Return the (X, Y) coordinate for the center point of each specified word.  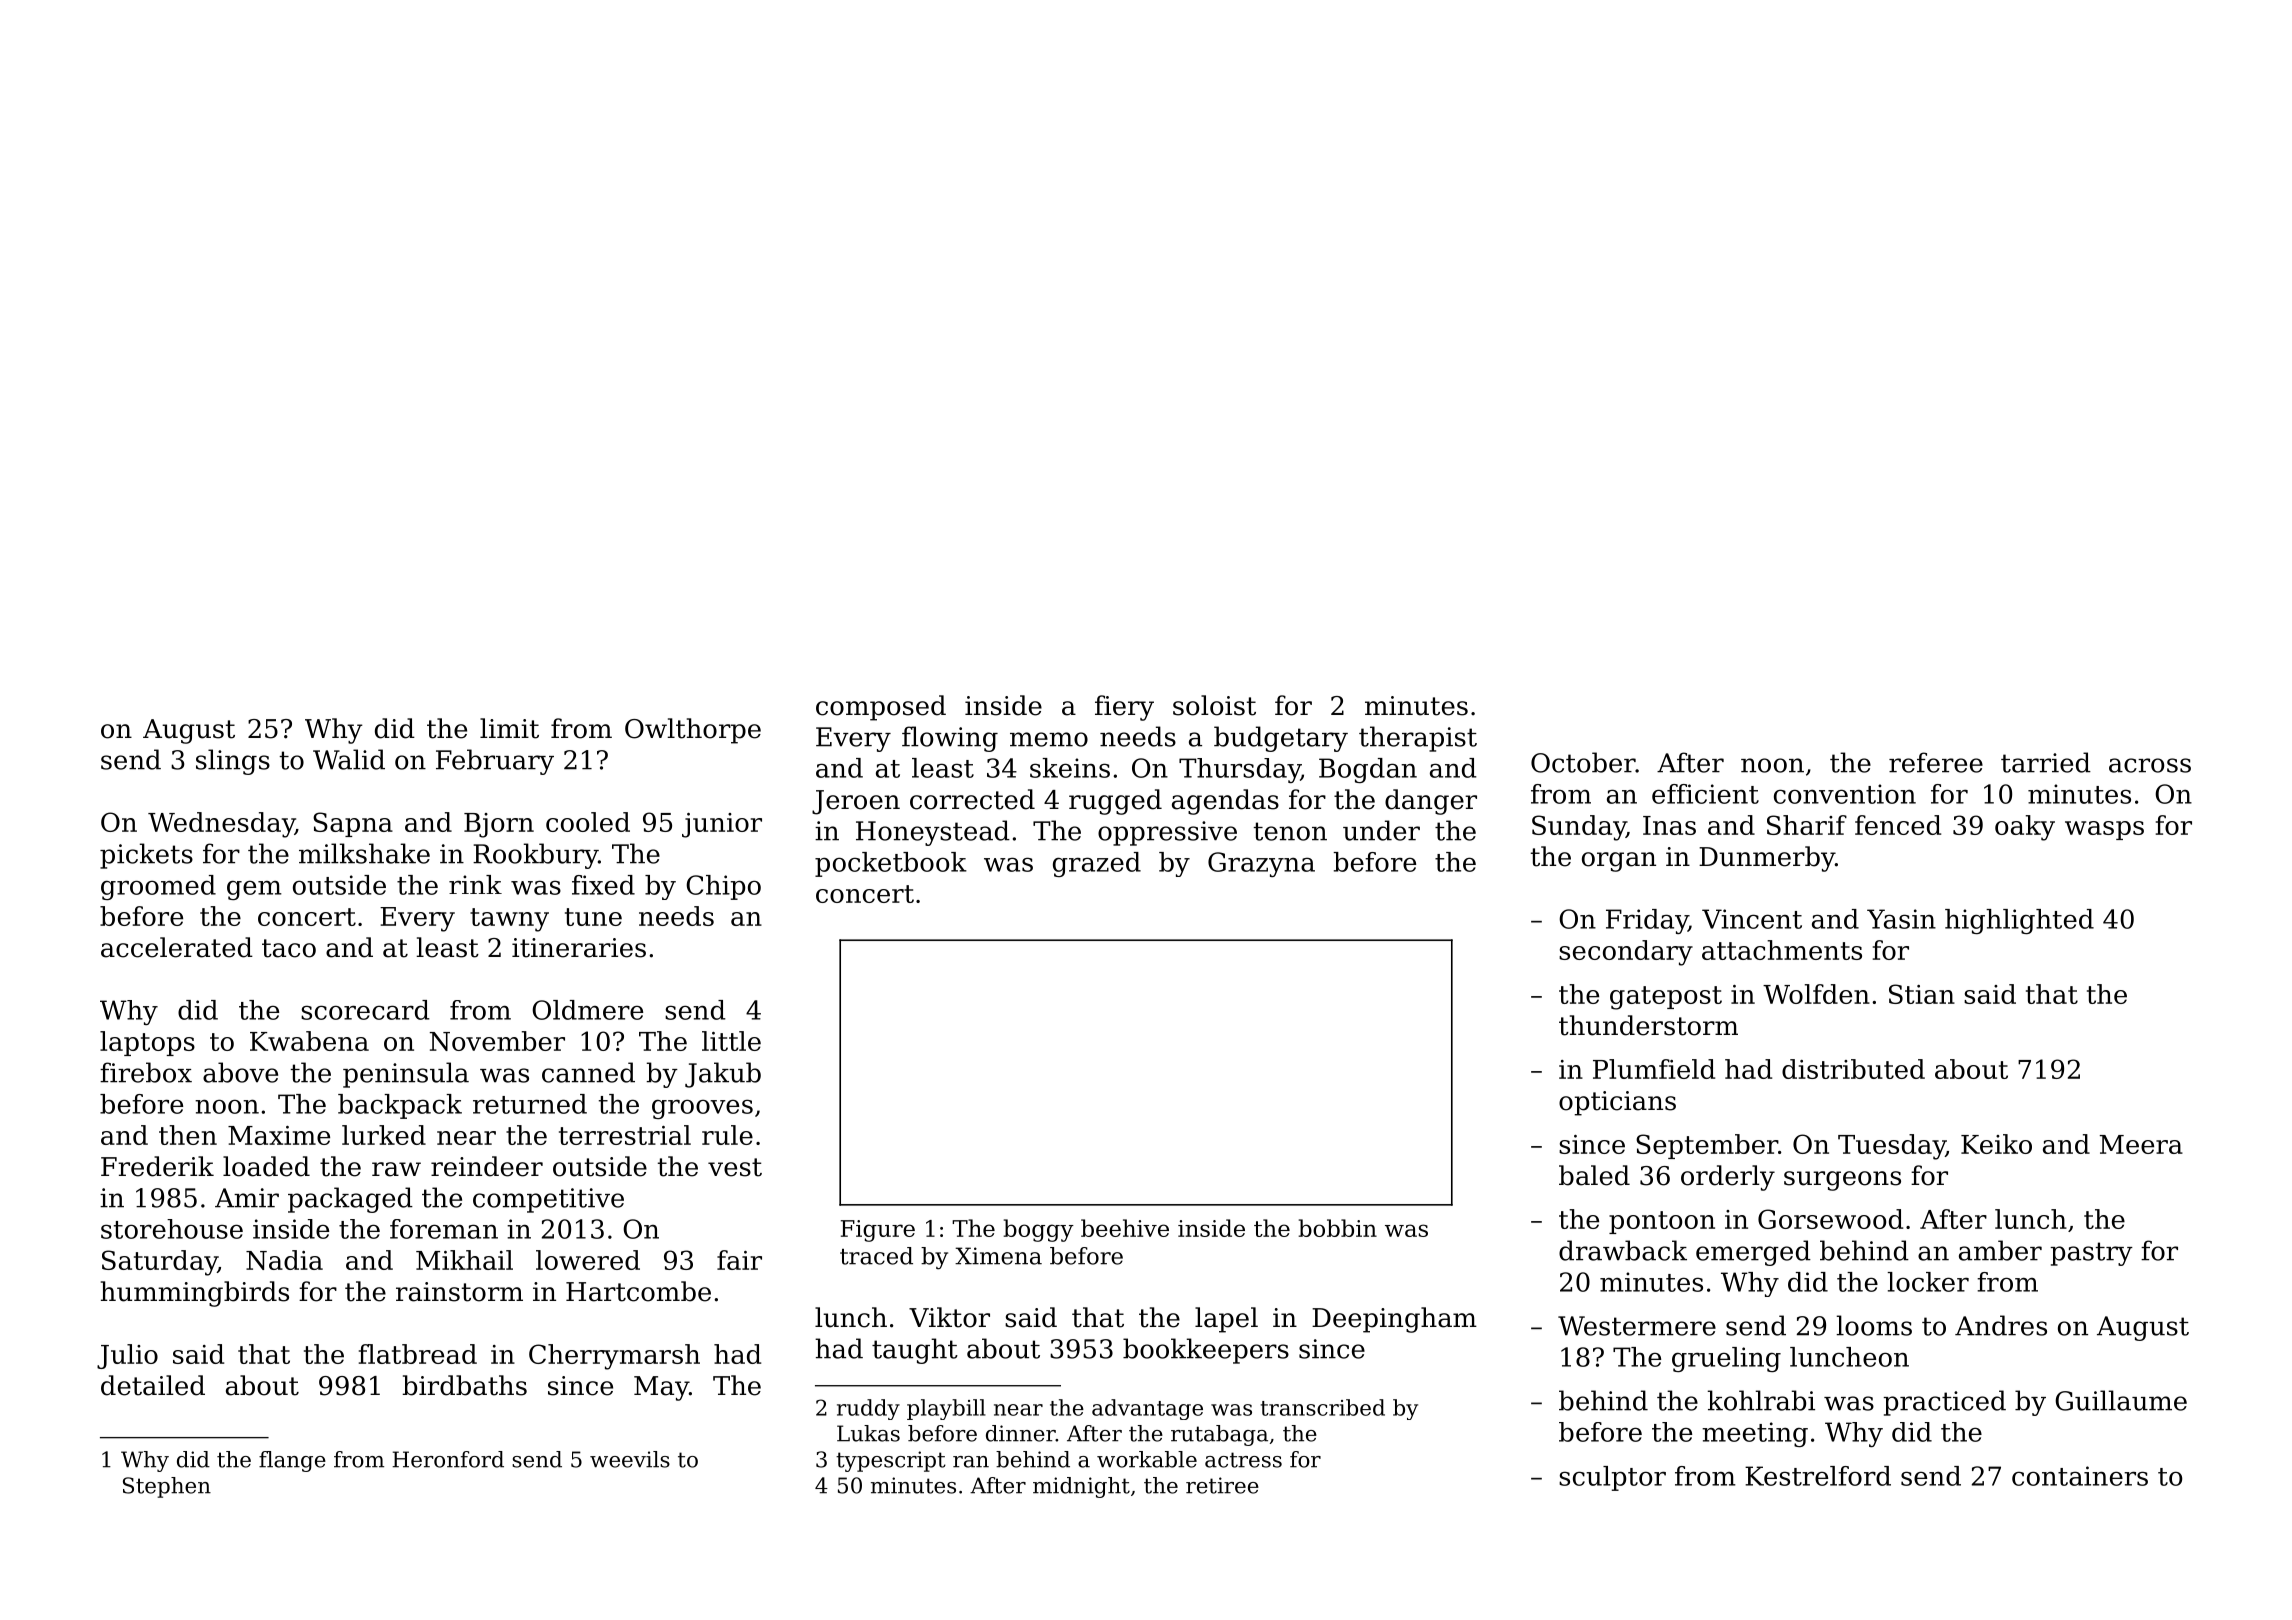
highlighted (2019, 921)
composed (881, 708)
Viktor (949, 1317)
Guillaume (2121, 1400)
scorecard (365, 1010)
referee (1936, 762)
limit (509, 728)
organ (1619, 862)
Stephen (167, 1487)
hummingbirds (195, 1294)
